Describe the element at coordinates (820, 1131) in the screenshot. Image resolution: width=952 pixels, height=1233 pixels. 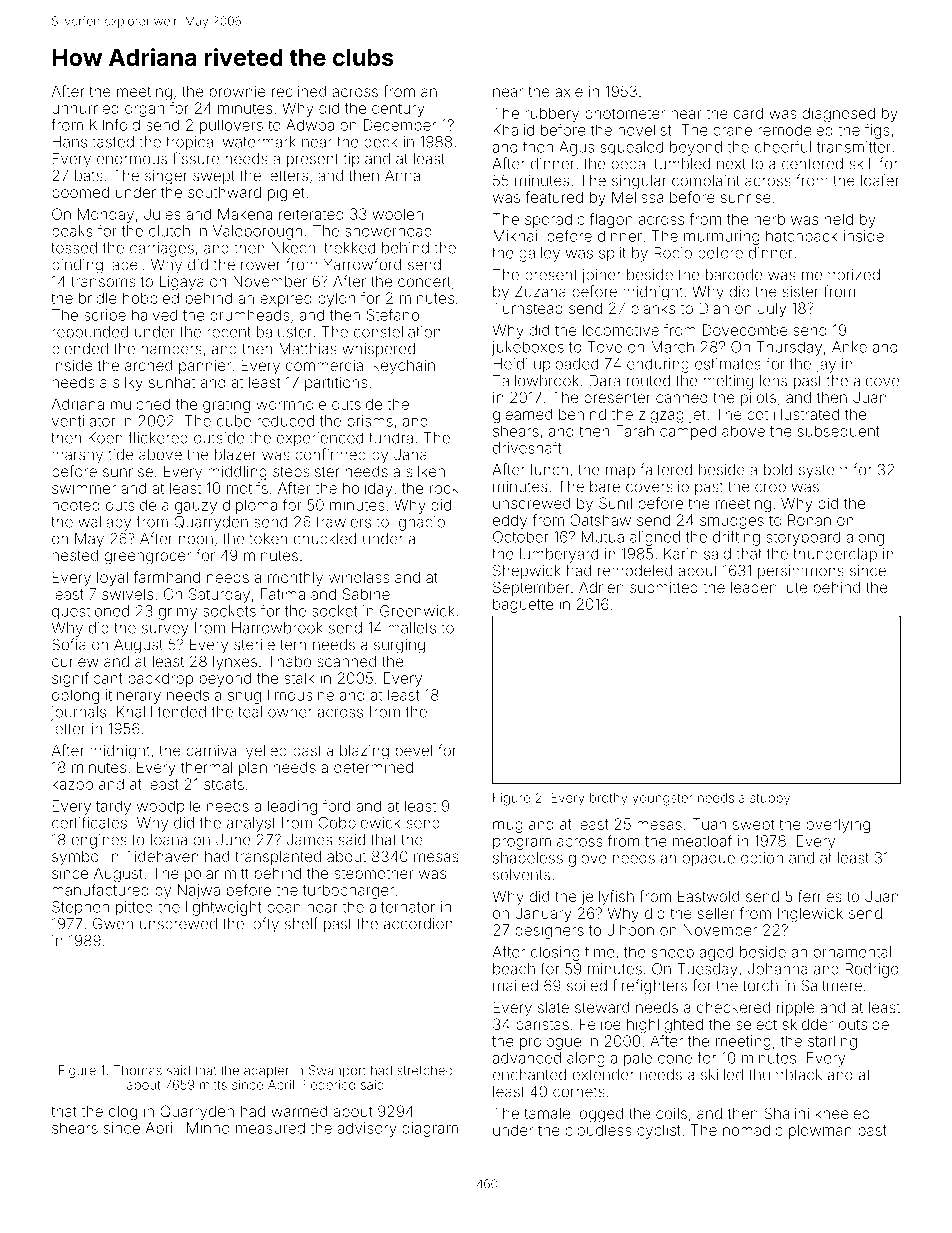
I see `plowman` at that location.
